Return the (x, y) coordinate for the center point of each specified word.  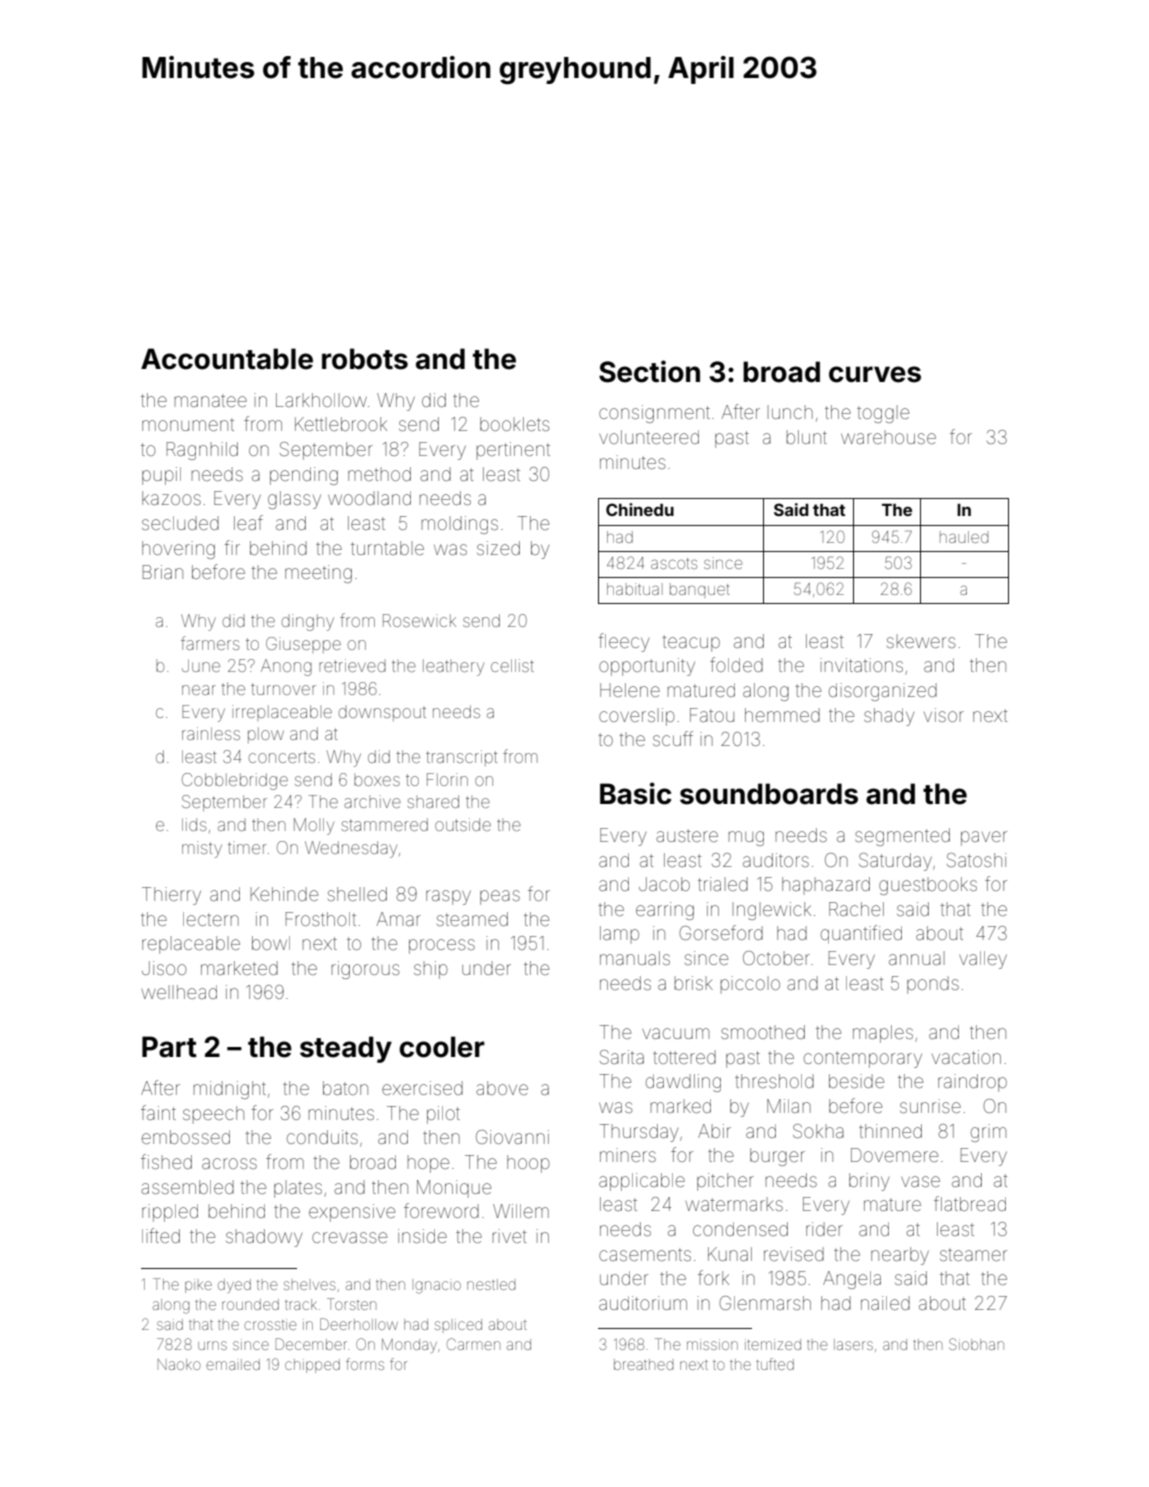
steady (346, 1049)
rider (824, 1229)
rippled (170, 1213)
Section (649, 371)
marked (681, 1106)
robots (365, 359)
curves (875, 374)
